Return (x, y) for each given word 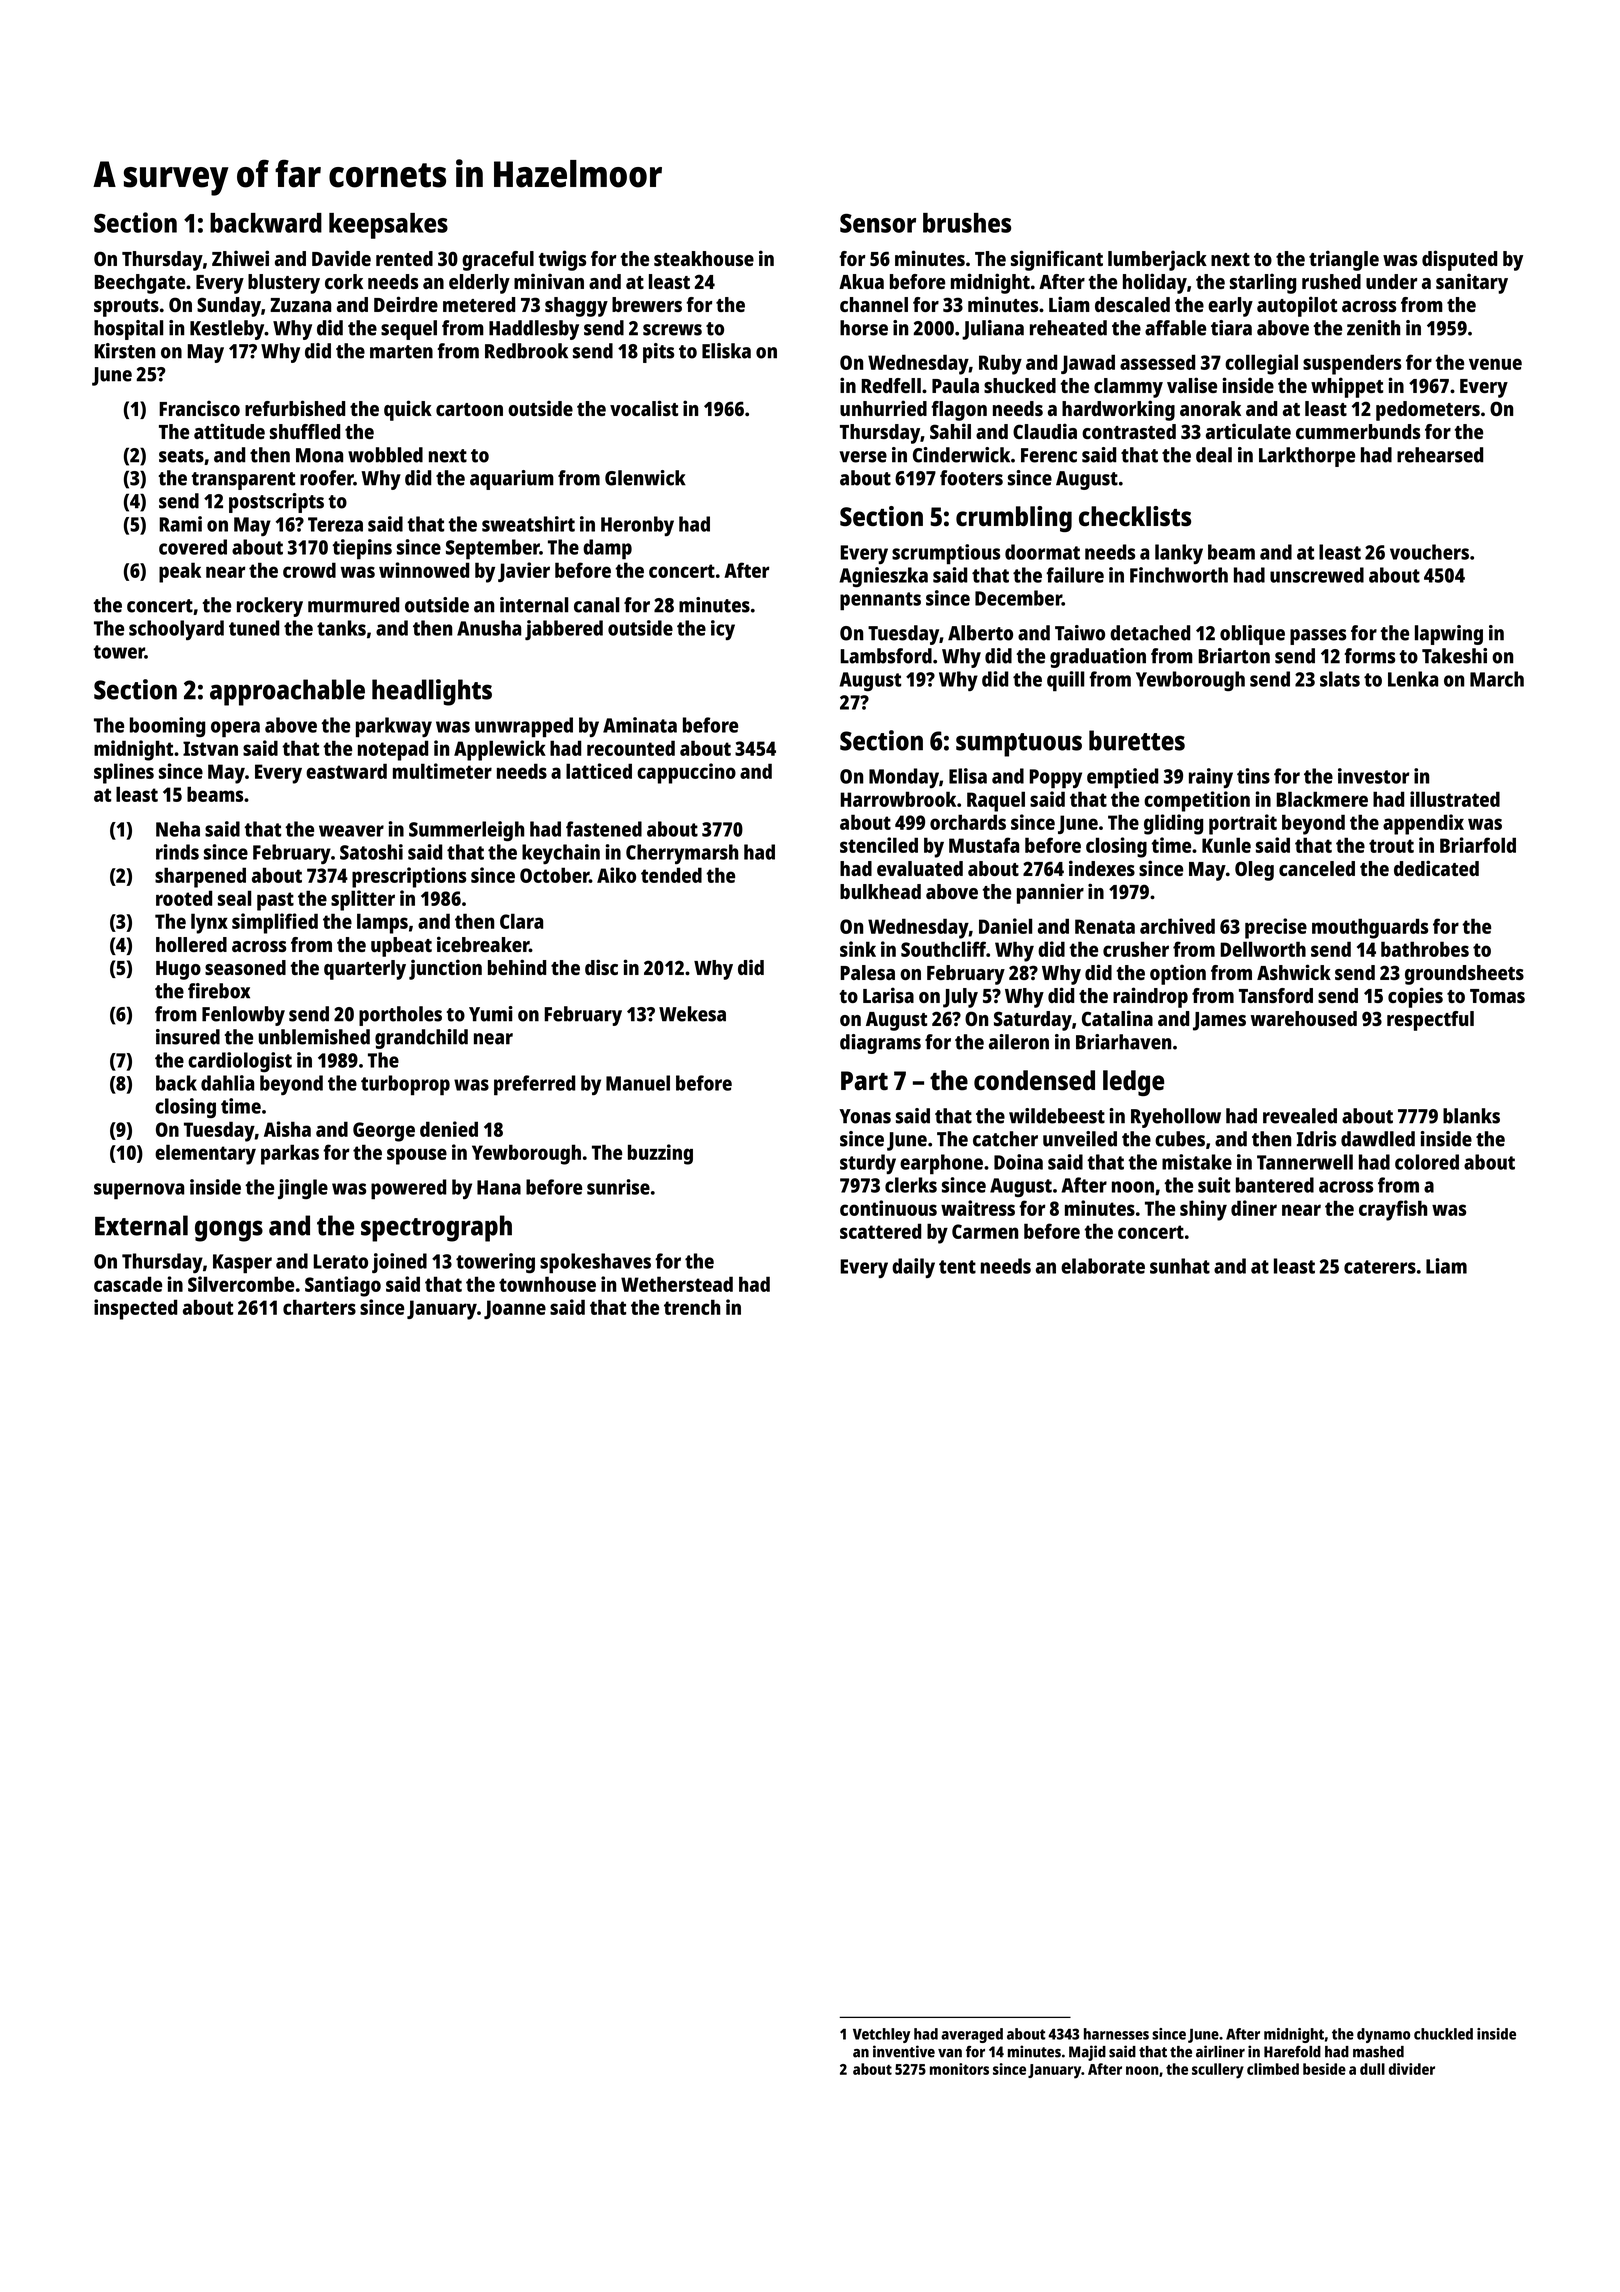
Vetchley (881, 2035)
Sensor (878, 223)
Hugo (178, 970)
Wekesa (692, 1014)
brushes (967, 223)
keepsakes (388, 226)
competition (1197, 801)
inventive (904, 2051)
